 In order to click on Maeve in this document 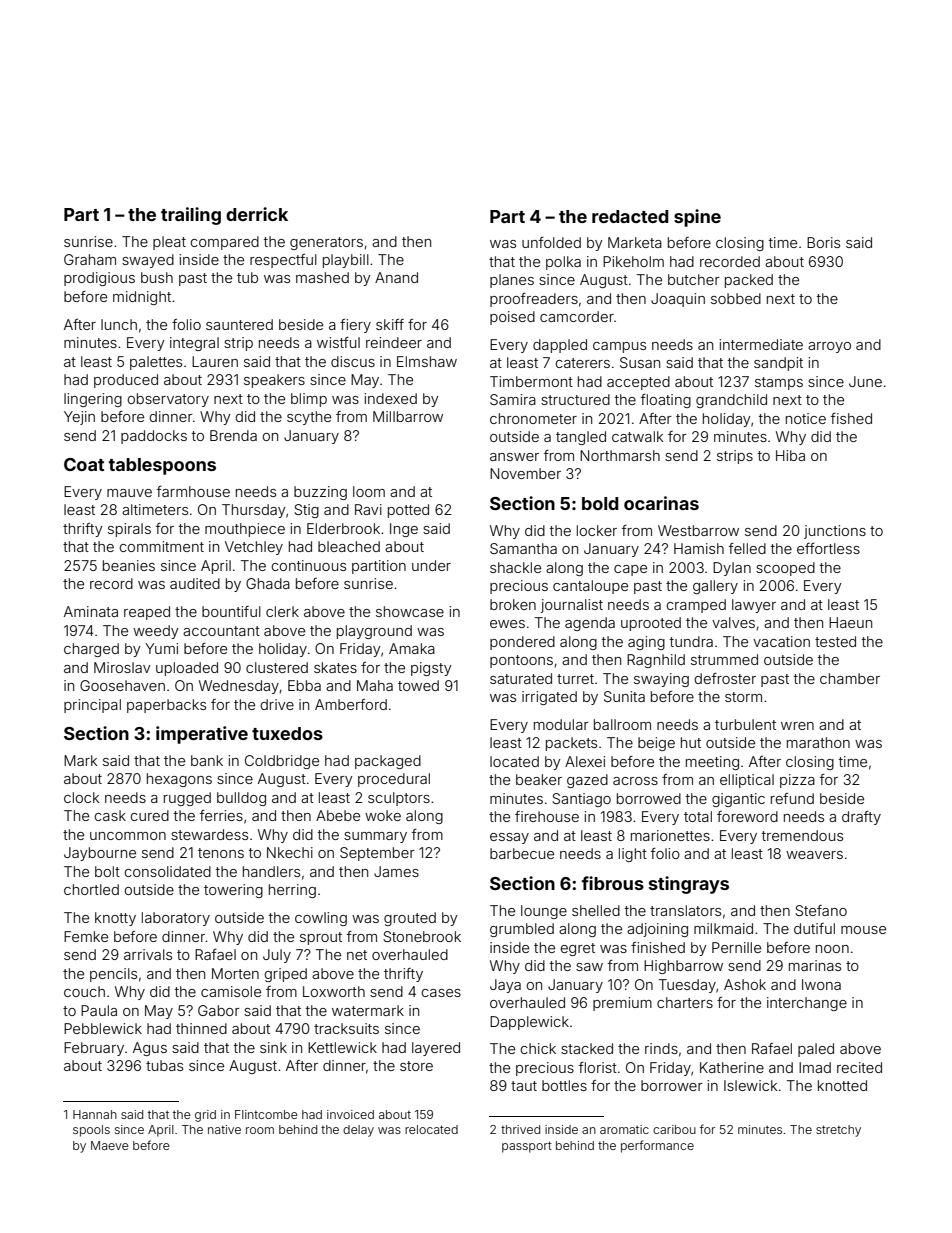, I will do `click(110, 1145)`.
